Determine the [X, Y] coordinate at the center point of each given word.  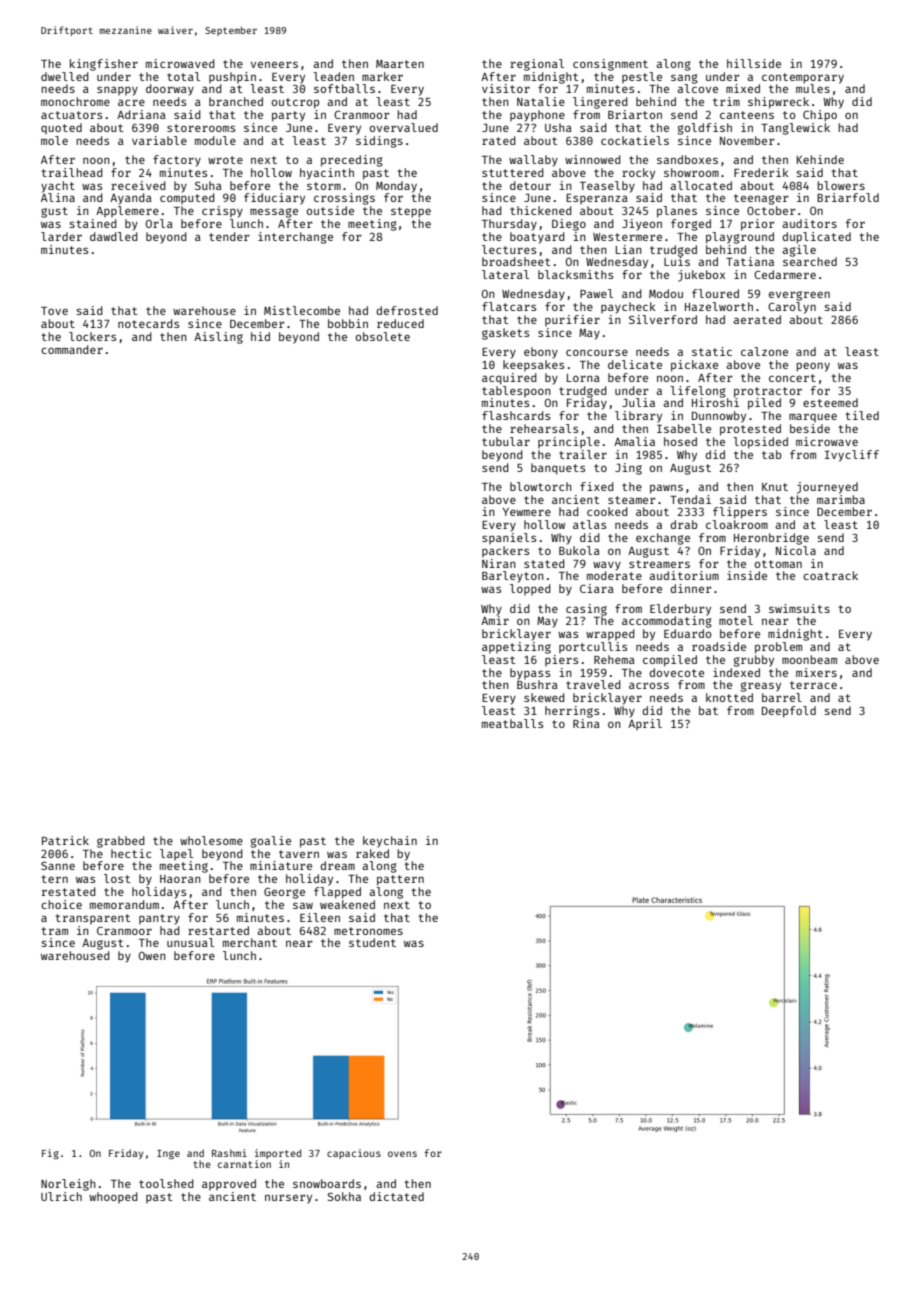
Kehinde [820, 159]
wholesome [211, 840]
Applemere [127, 211]
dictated [396, 1196]
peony [813, 367]
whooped [113, 1197]
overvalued [404, 127]
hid [260, 336]
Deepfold [789, 712]
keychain [390, 842]
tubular [506, 441]
